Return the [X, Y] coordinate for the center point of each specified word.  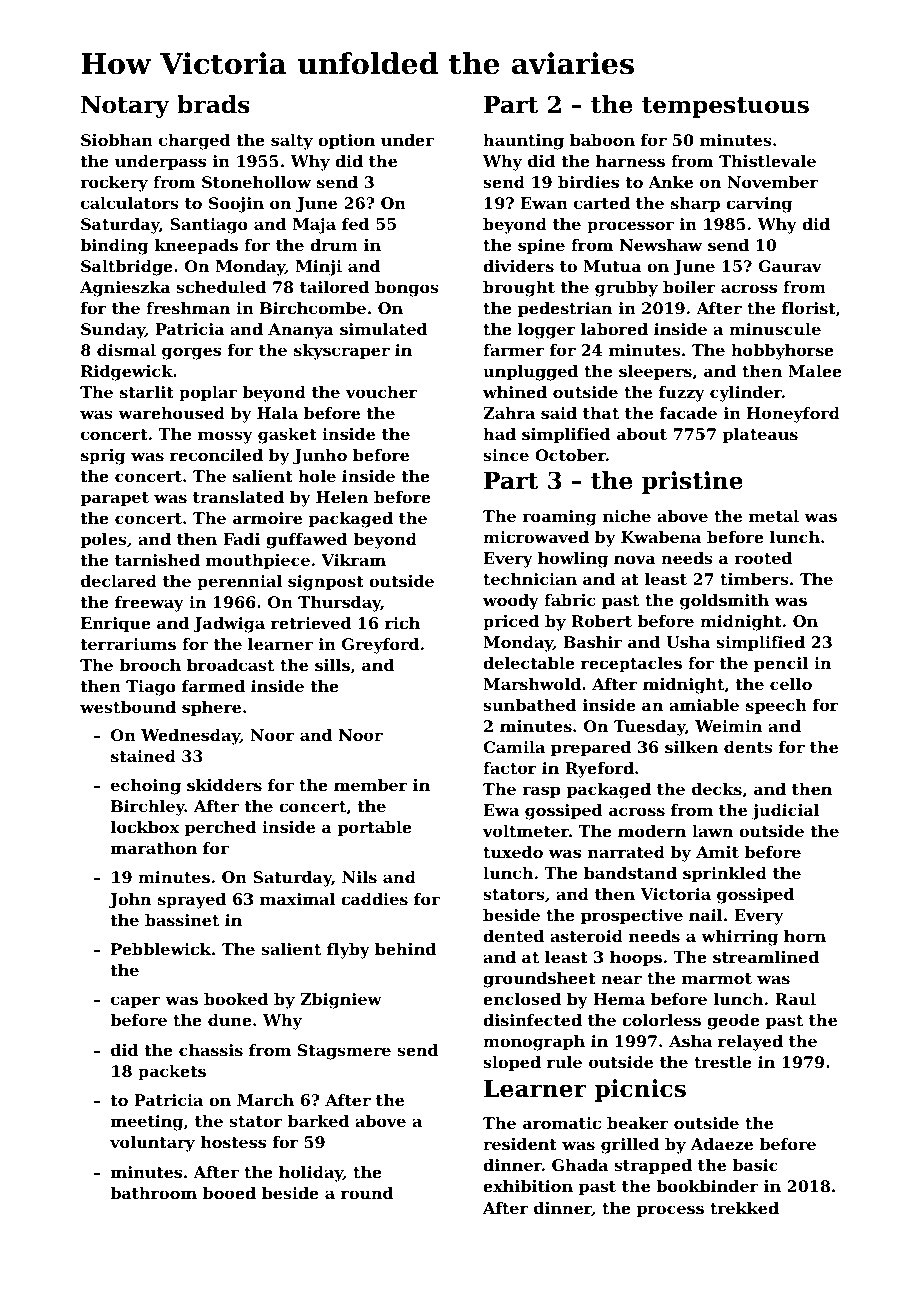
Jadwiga [229, 625]
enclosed [522, 999]
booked [236, 999]
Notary [125, 107]
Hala [277, 413]
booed [229, 1193]
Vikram [353, 560]
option [346, 142]
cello [791, 684]
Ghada [580, 1165]
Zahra [509, 413]
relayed [750, 1043]
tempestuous [725, 107]
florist [809, 308]
